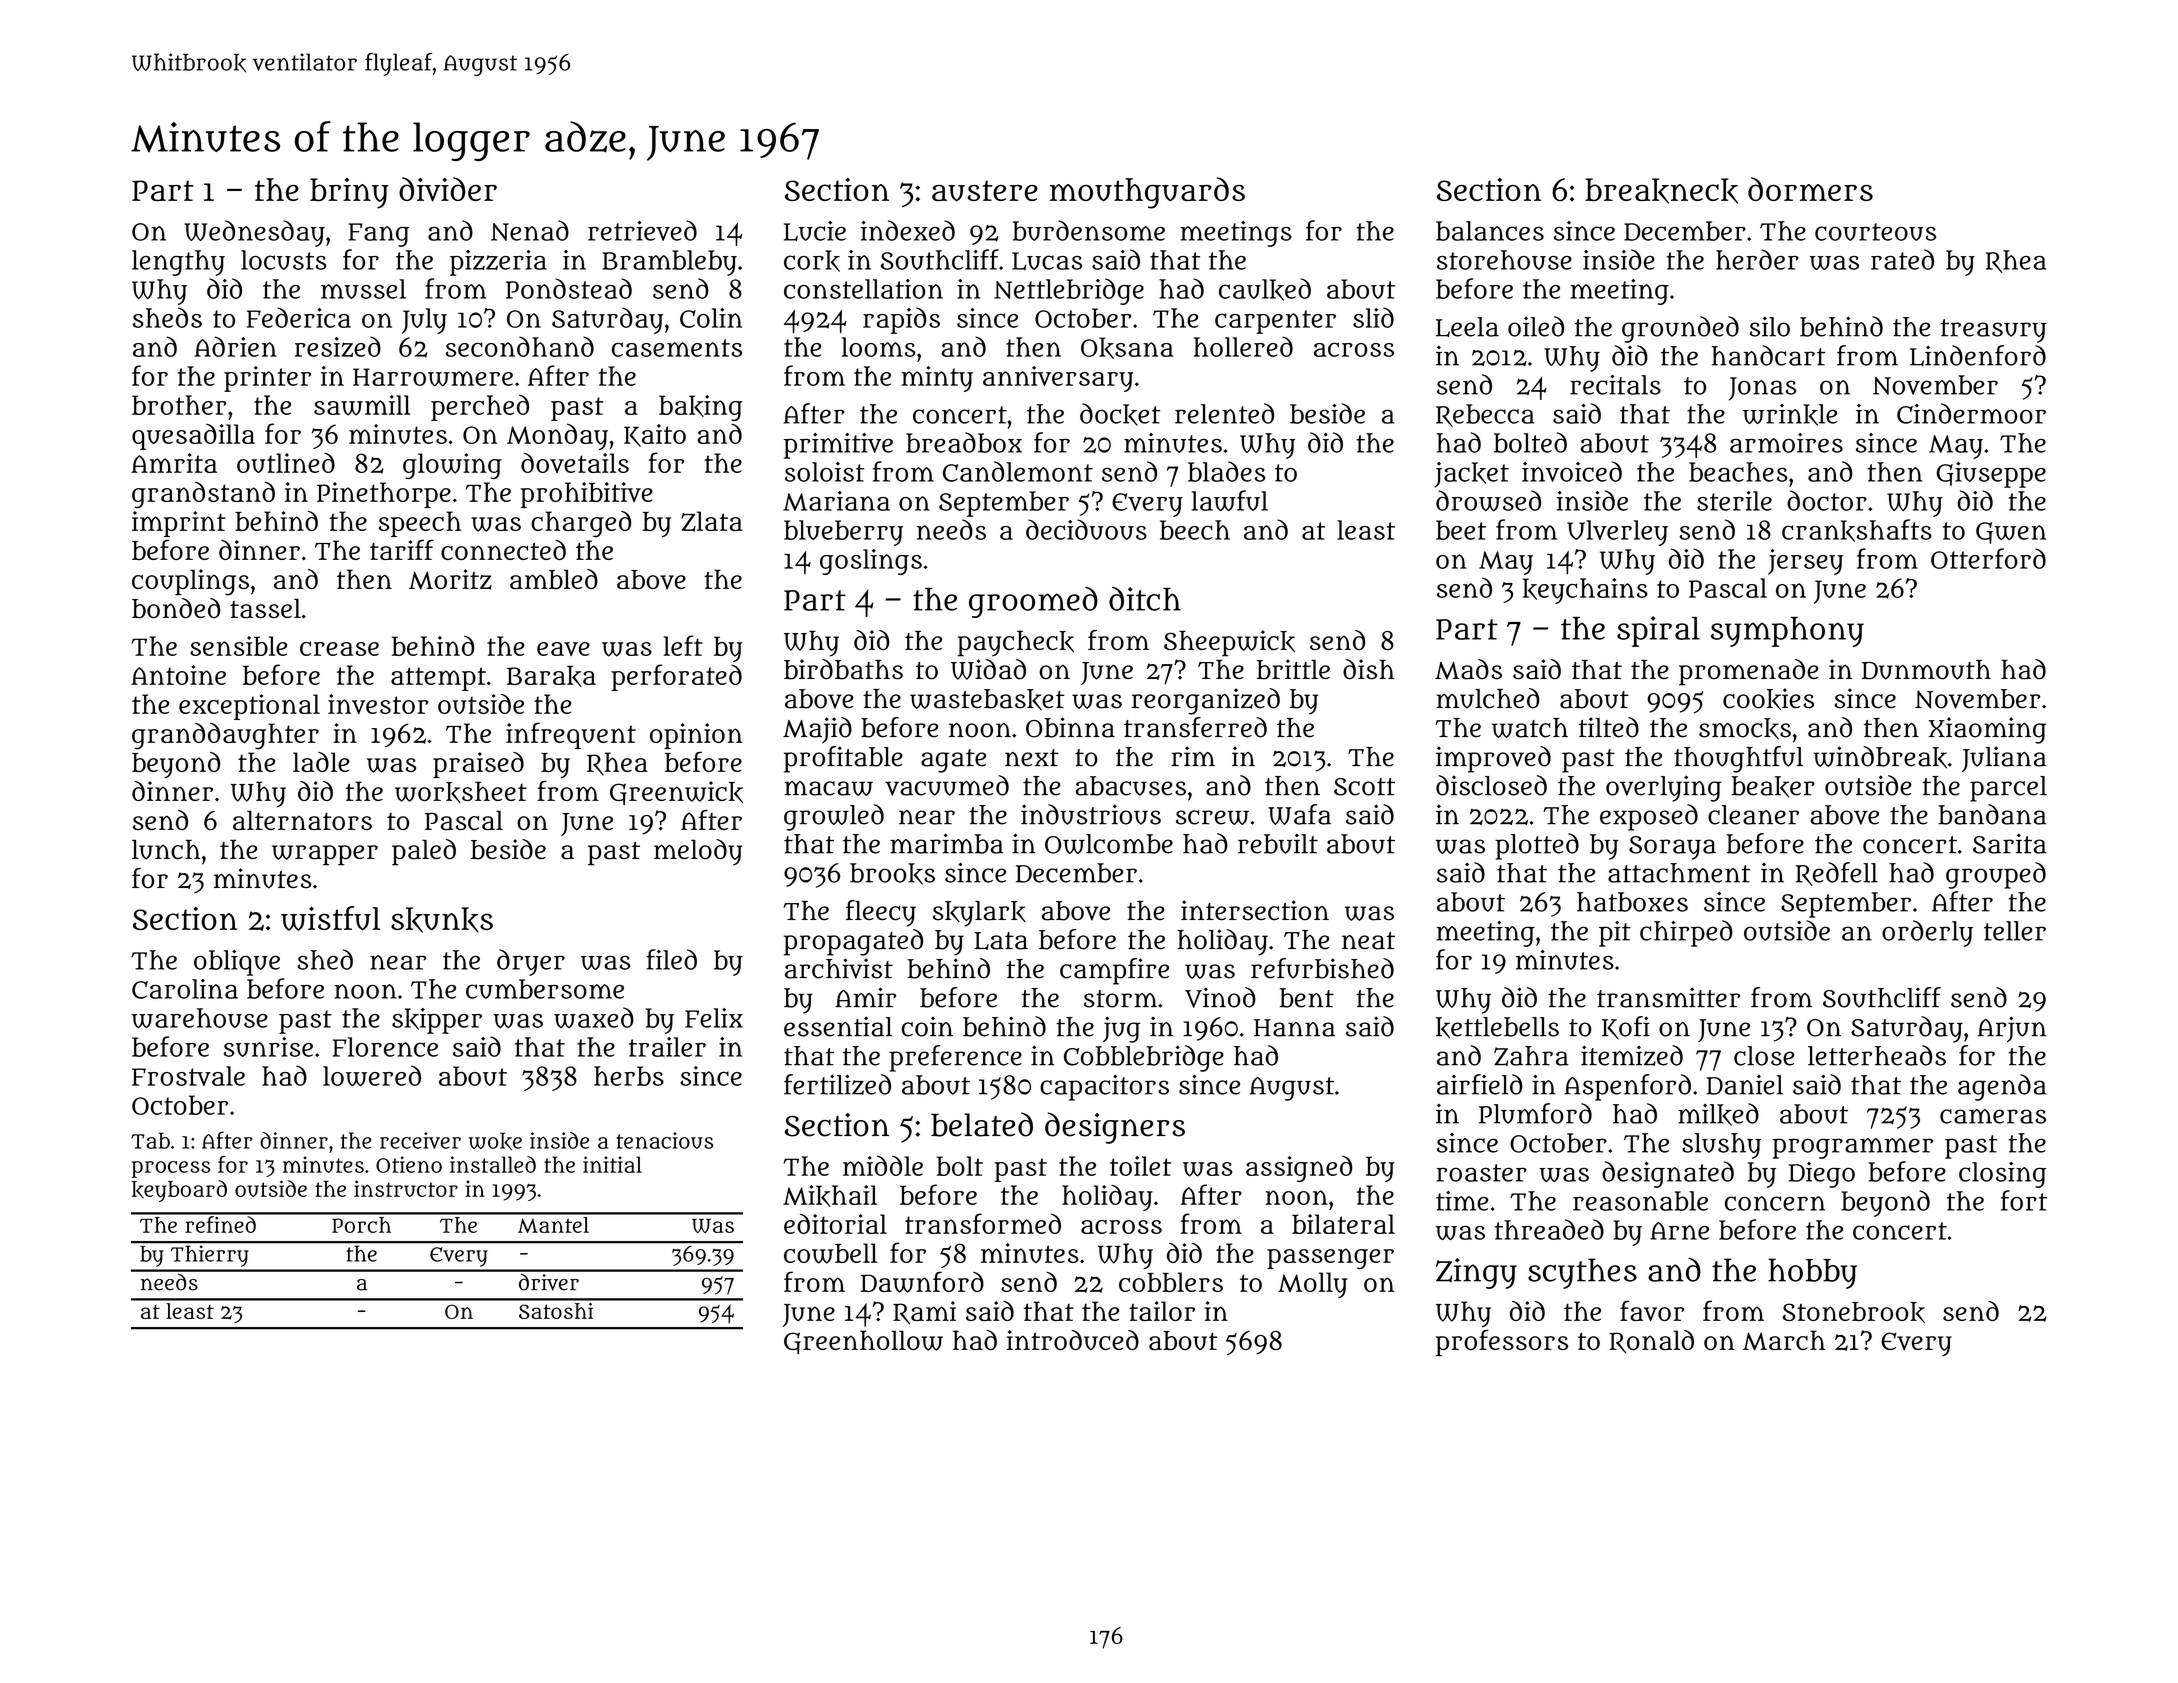 The image size is (2178, 1683). What do you see at coordinates (1147, 193) in the screenshot?
I see `mouthguards` at bounding box center [1147, 193].
